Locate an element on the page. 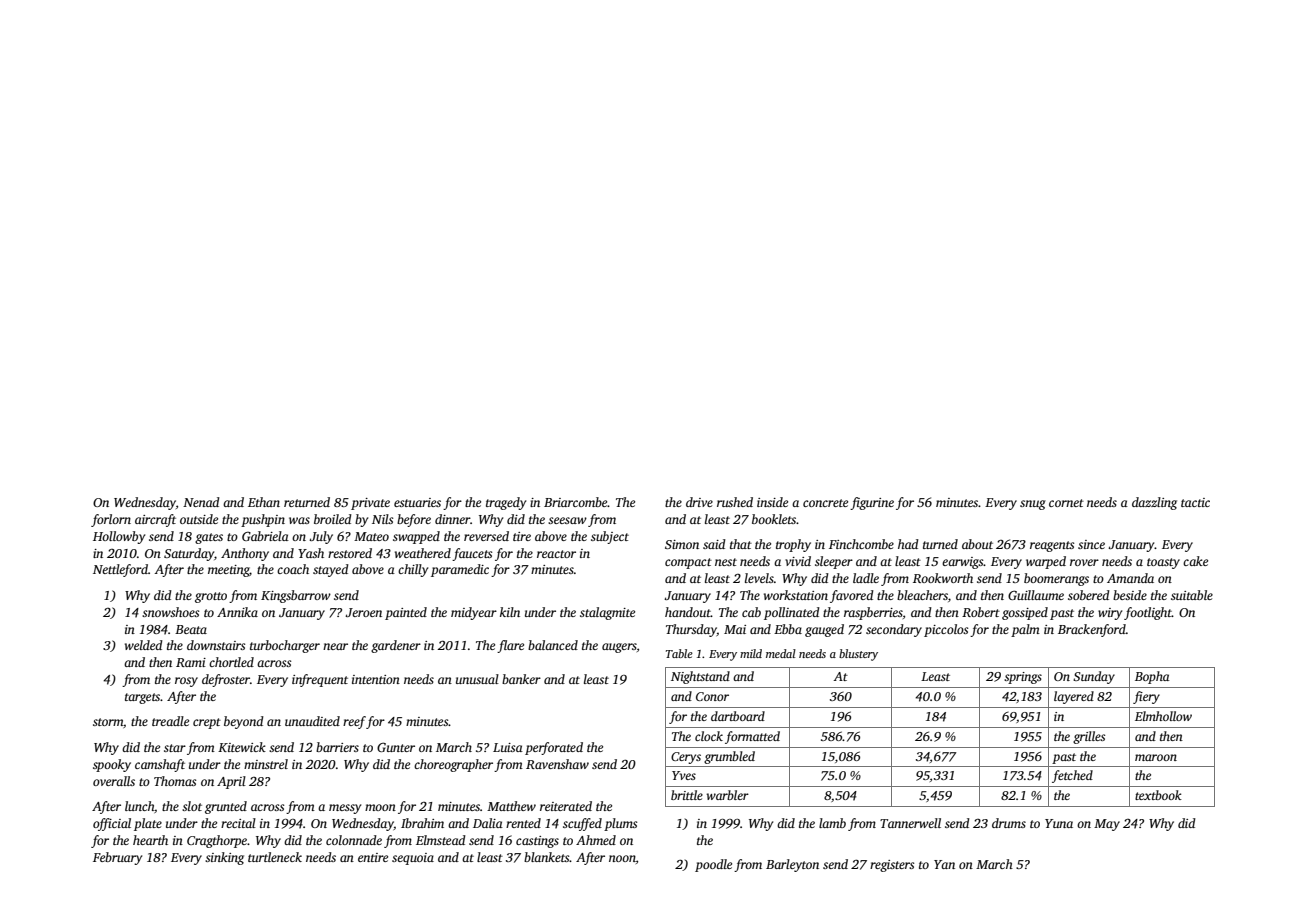 The width and height of the document is (1308, 924). Saturday is located at coordinates (189, 554).
